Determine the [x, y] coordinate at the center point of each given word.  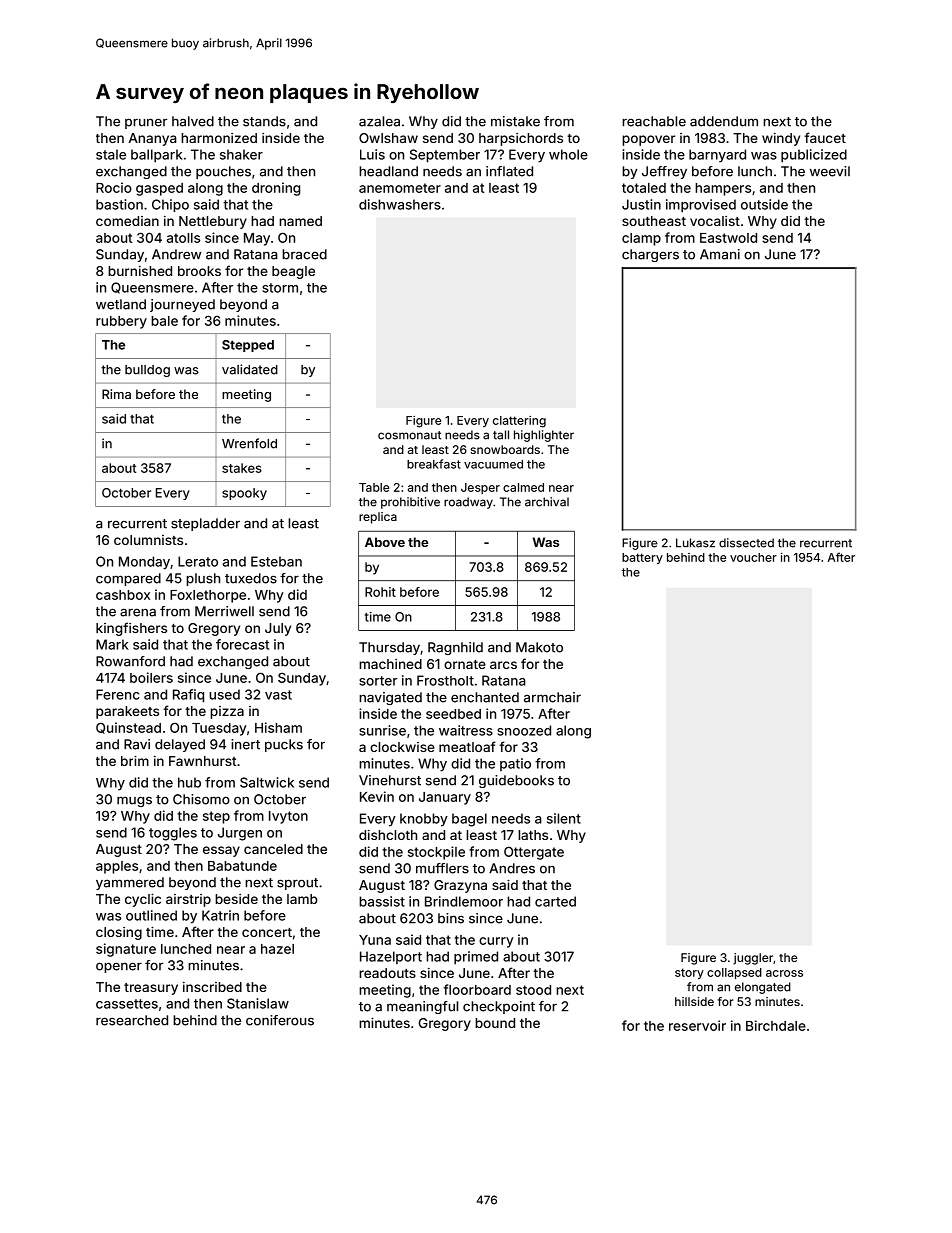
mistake [515, 121]
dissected [746, 543]
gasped [159, 189]
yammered [130, 883]
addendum [724, 121]
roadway [468, 503]
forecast [242, 644]
